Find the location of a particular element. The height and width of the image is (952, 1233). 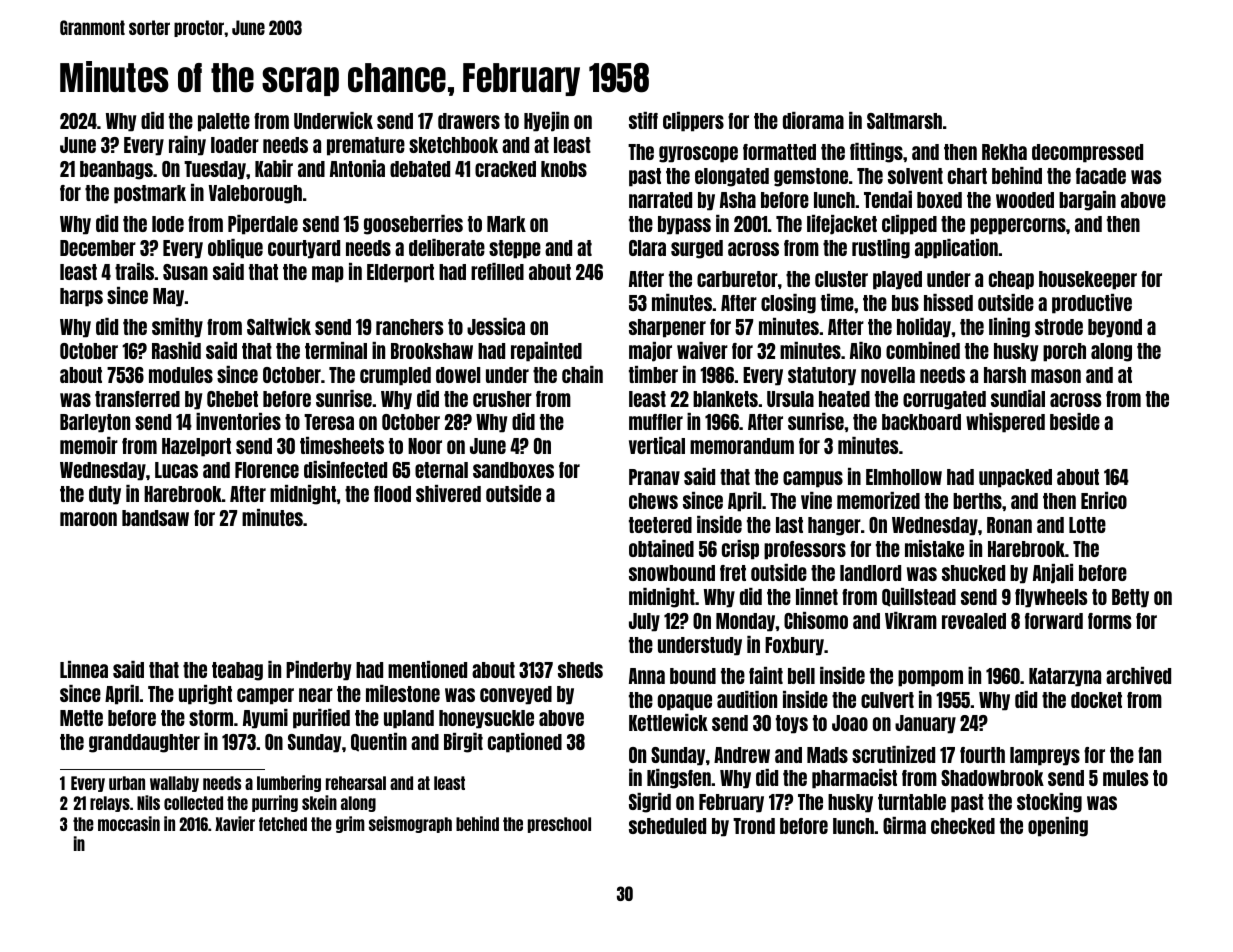

flood is located at coordinates (392, 494).
